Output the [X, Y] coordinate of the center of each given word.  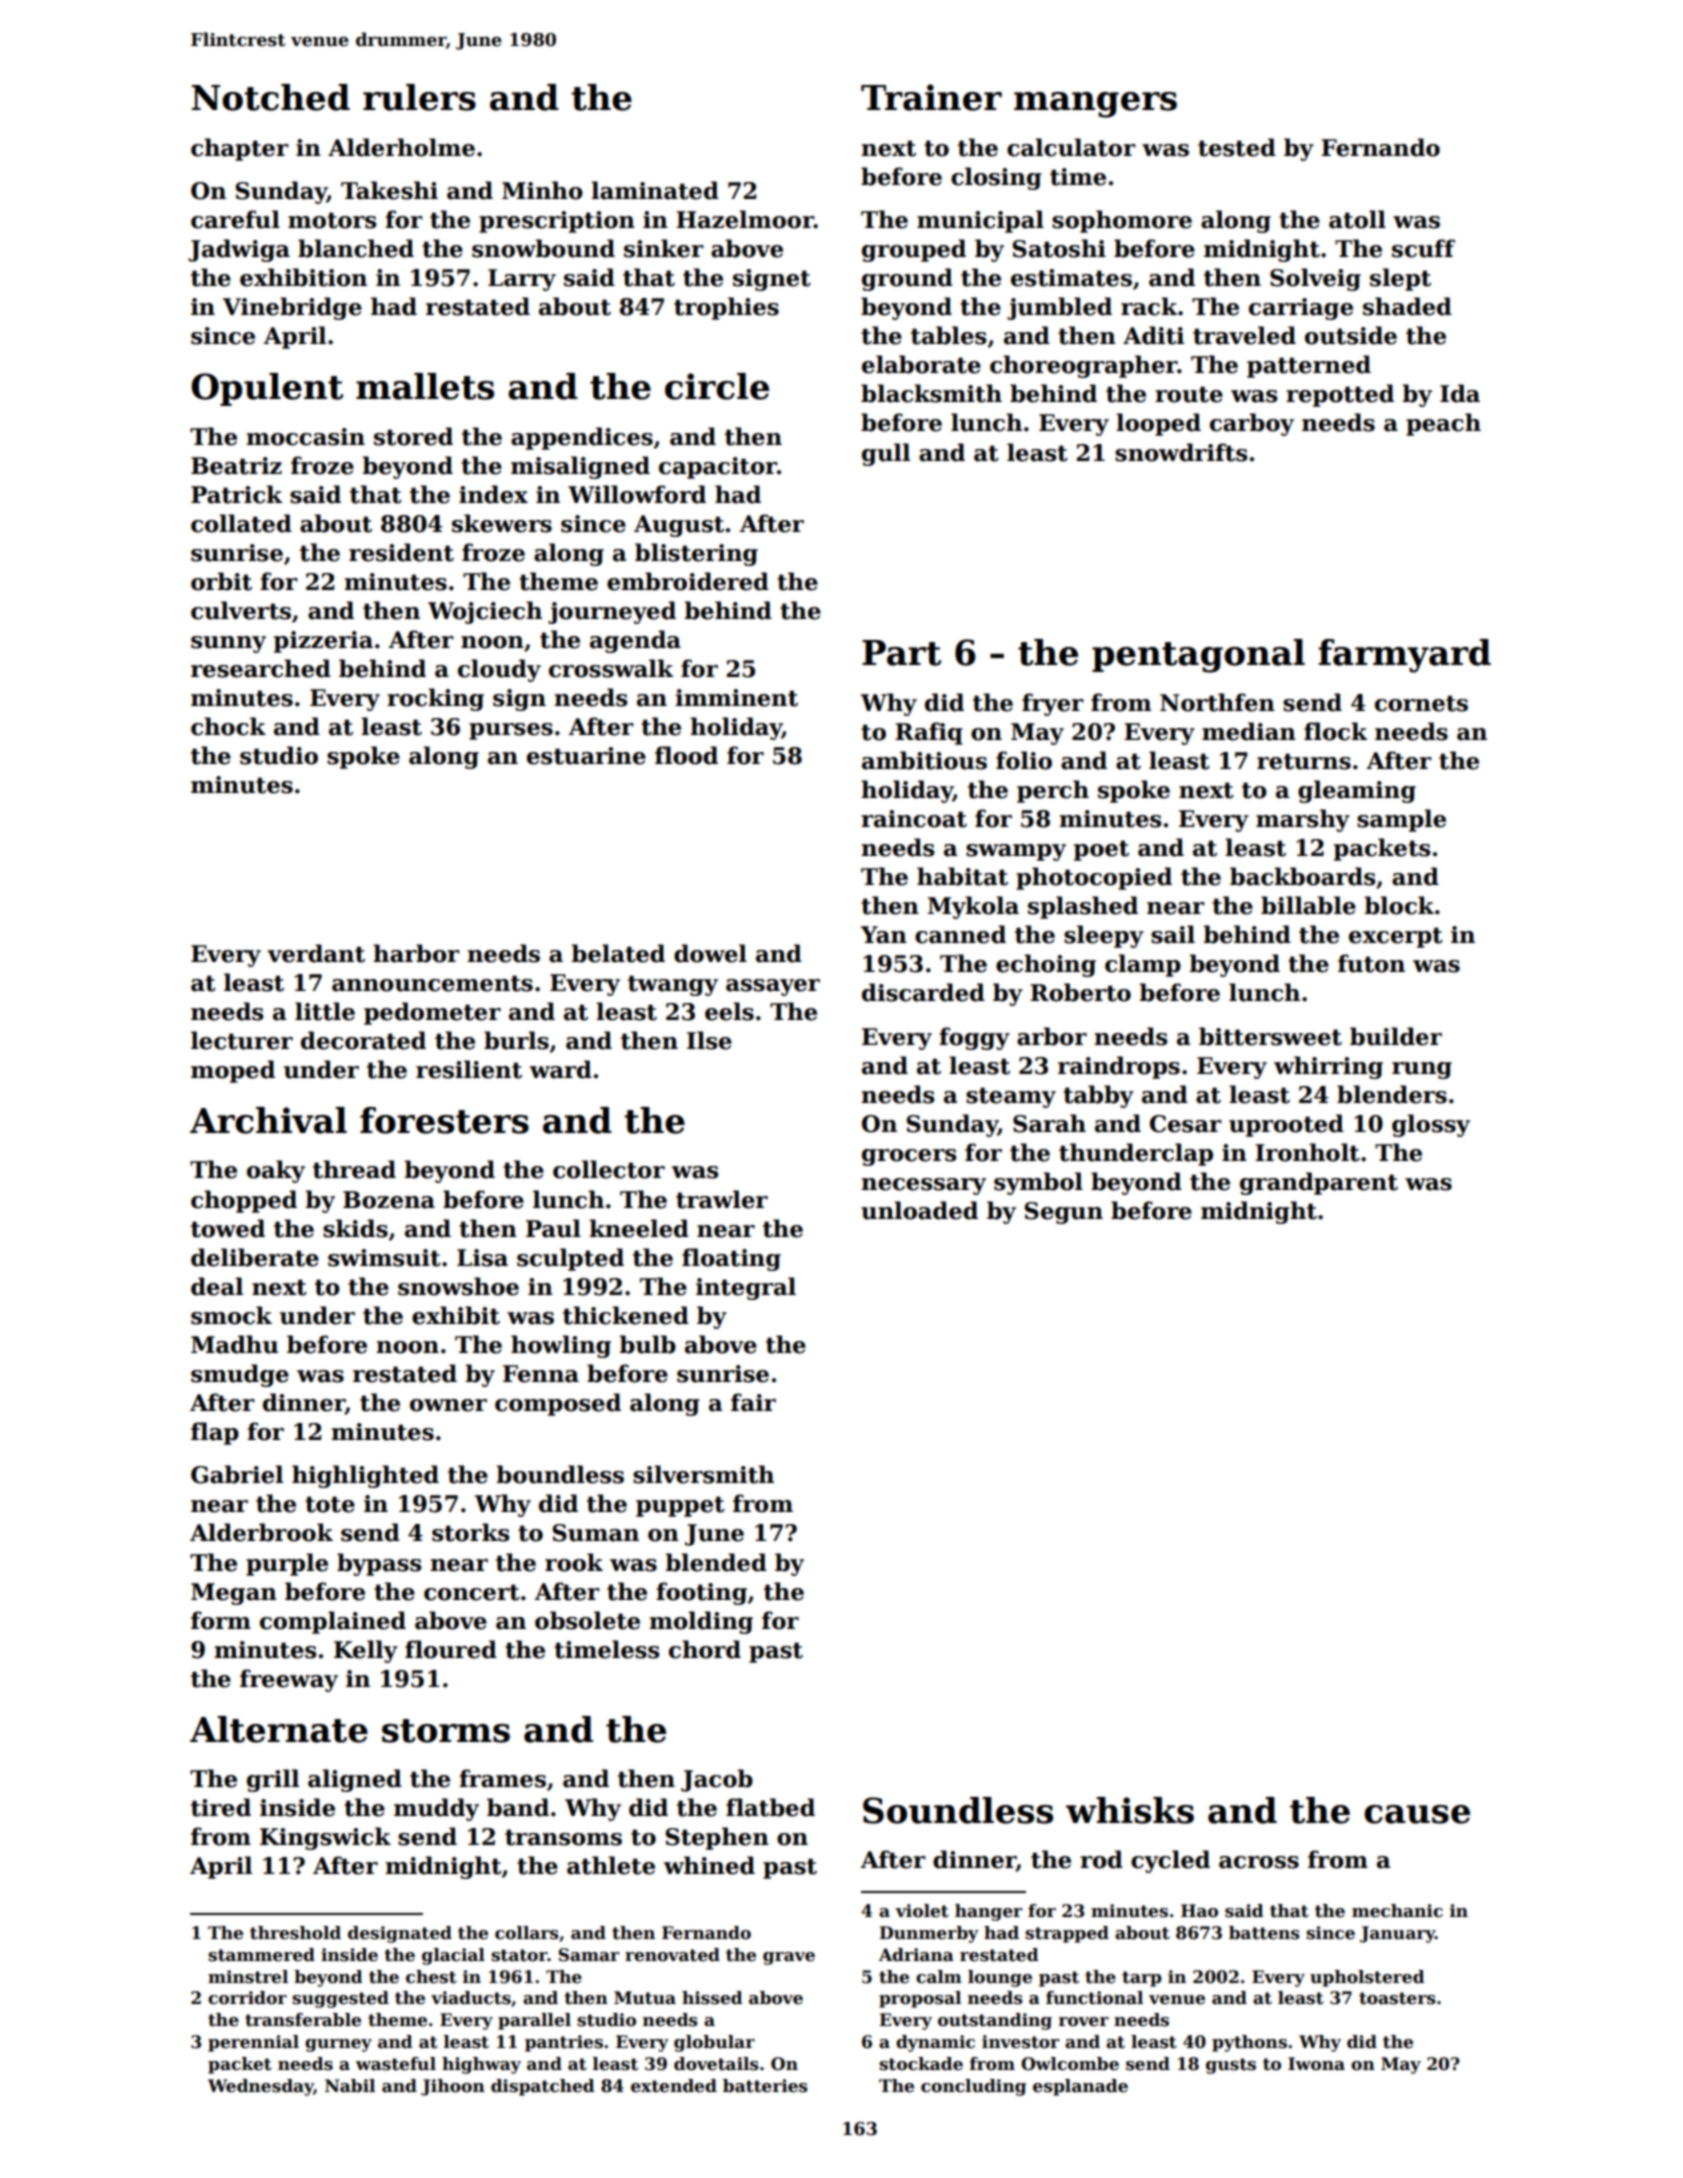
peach [1443, 424]
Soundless [958, 1810]
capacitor [718, 468]
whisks [1130, 1810]
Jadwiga [239, 250]
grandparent [1319, 1183]
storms [446, 1731]
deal [217, 1286]
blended [716, 1562]
